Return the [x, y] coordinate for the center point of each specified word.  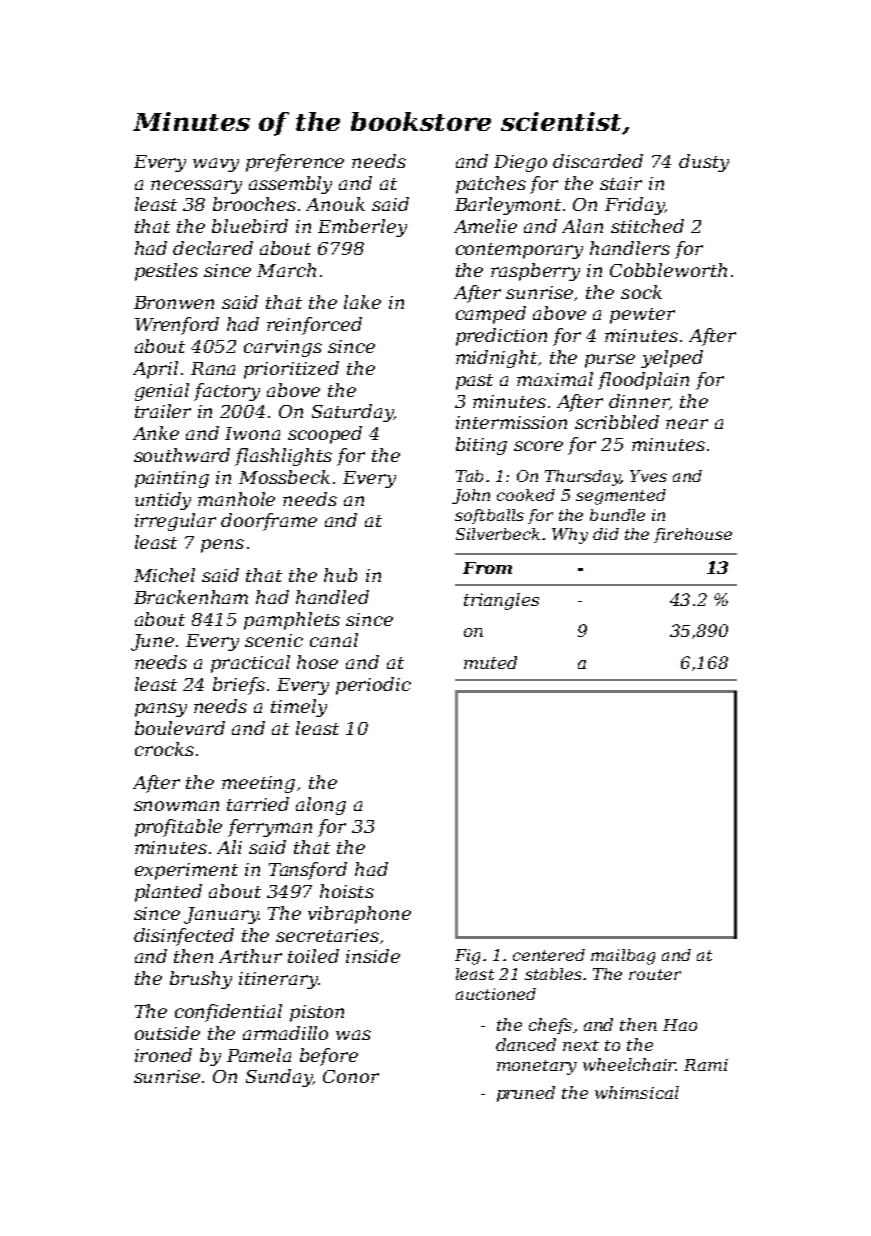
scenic [274, 640]
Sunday [279, 1078]
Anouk [335, 204]
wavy [216, 165]
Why [570, 536]
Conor [351, 1076]
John [471, 496]
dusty [704, 163]
